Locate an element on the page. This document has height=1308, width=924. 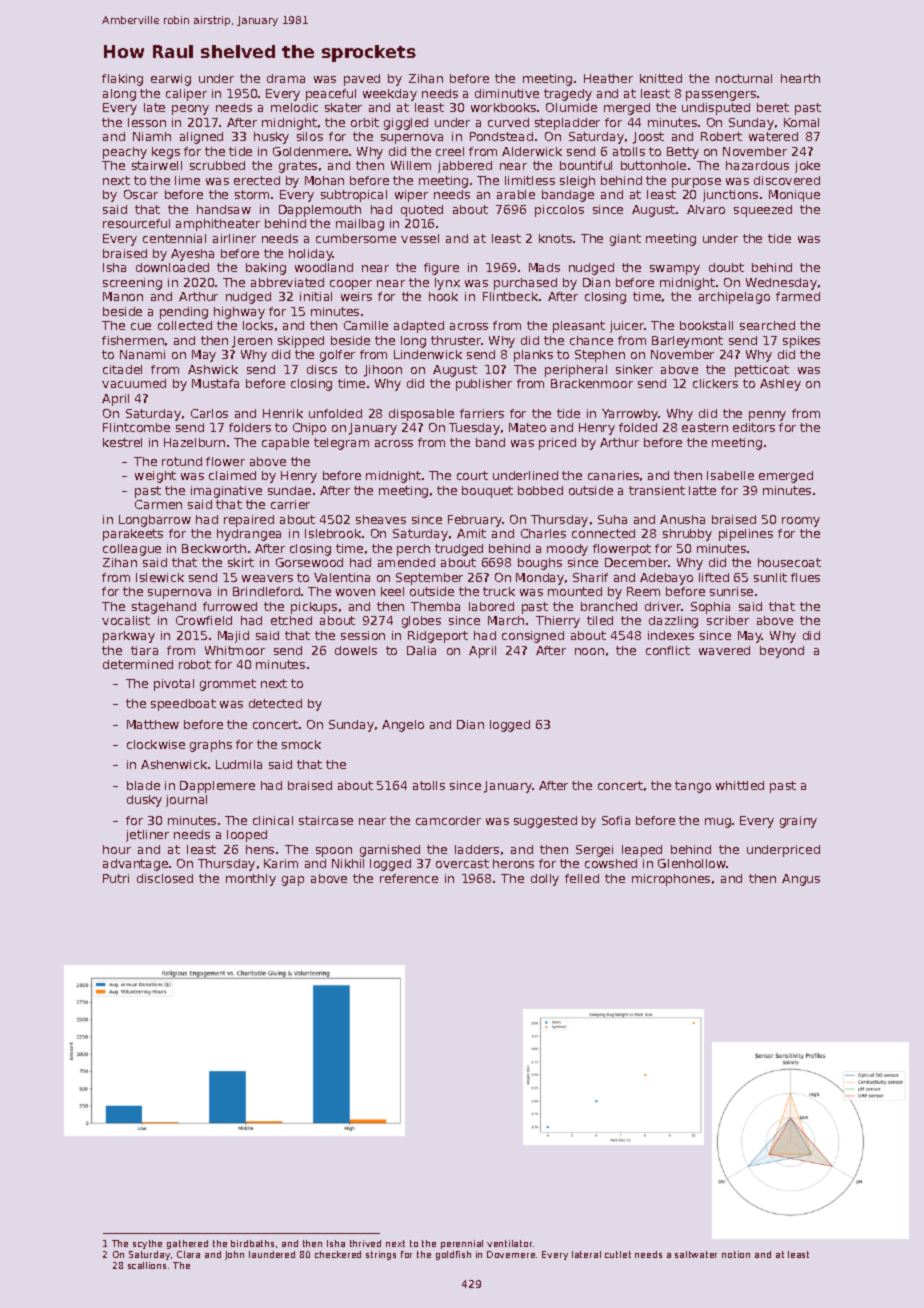
John is located at coordinates (234, 1255).
